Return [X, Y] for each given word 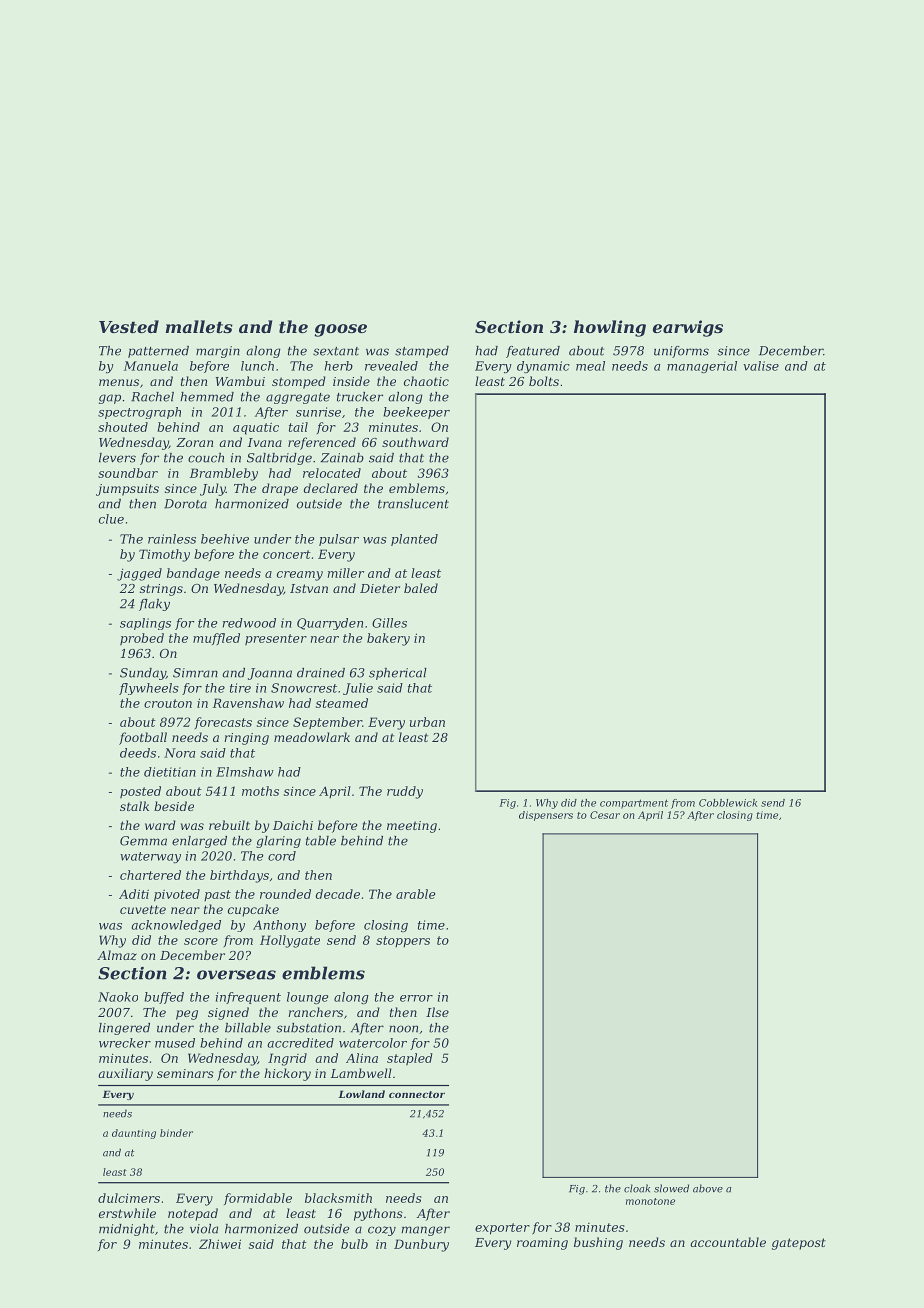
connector [417, 1094]
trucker [360, 397]
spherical [398, 674]
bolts [544, 381]
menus [119, 382]
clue [111, 519]
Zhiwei [220, 1244]
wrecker [125, 1043]
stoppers [403, 941]
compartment [634, 804]
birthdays [239, 876]
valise [761, 366]
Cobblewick [728, 803]
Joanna [270, 674]
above [708, 1188]
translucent [413, 504]
